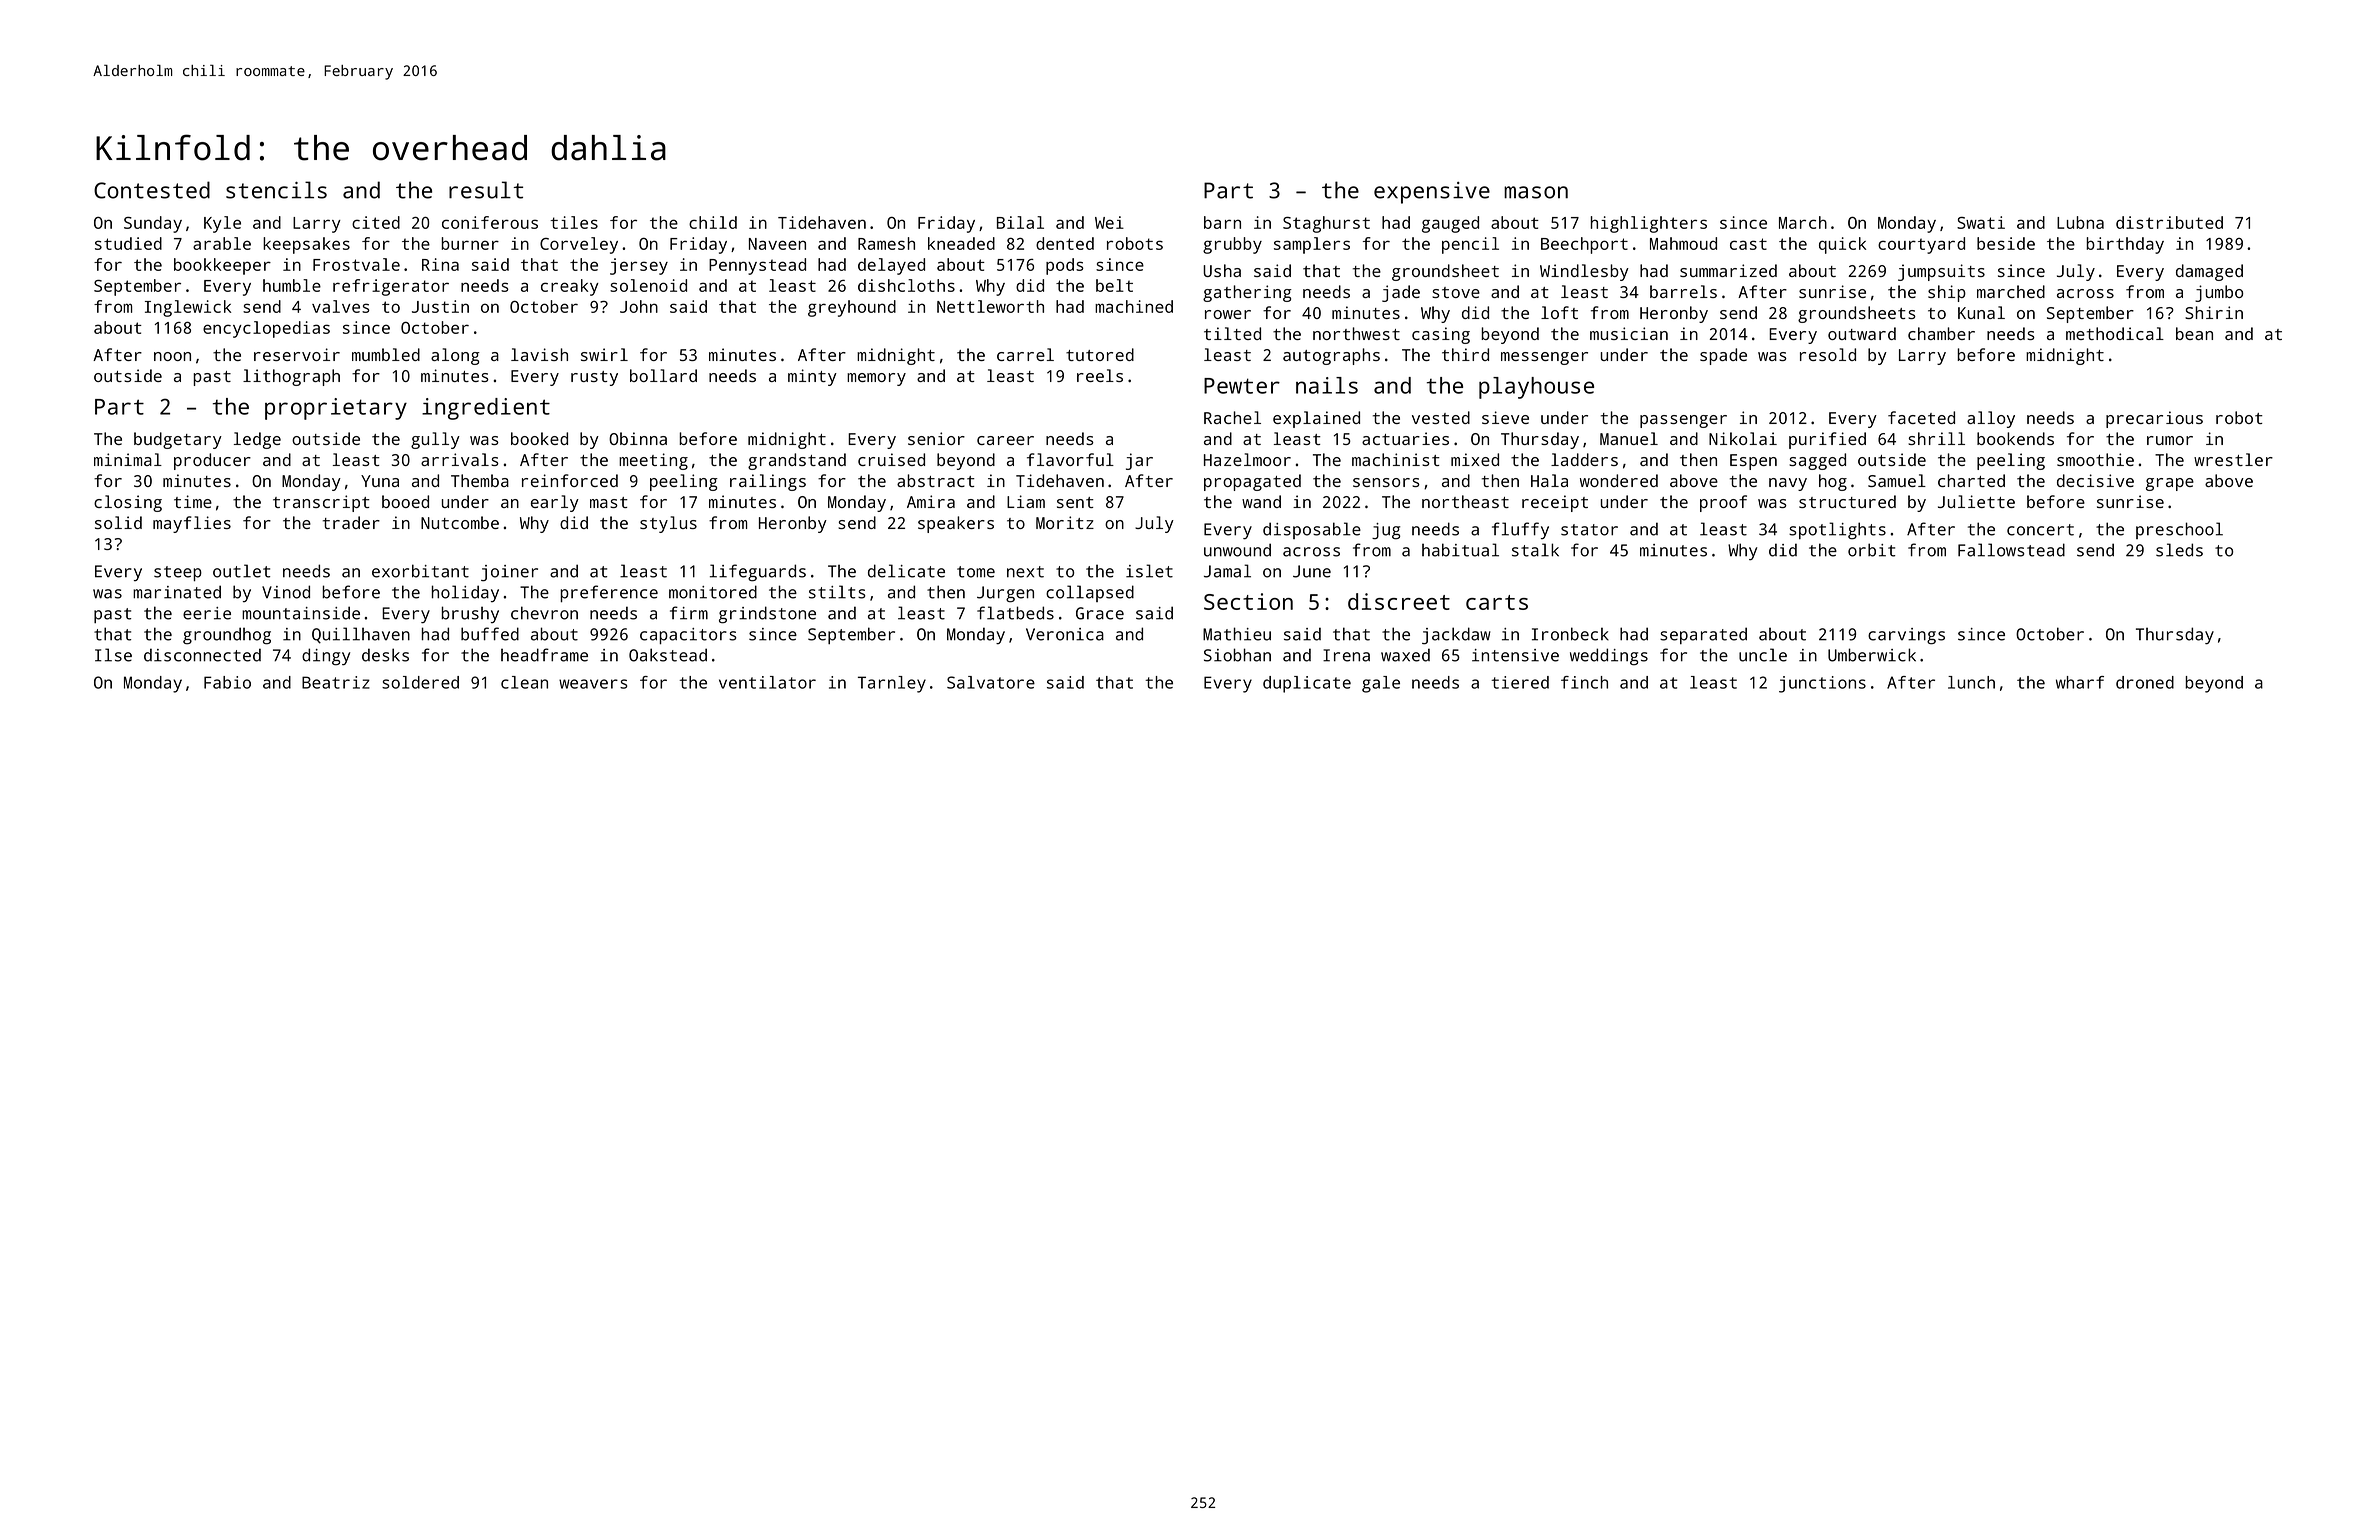 The height and width of the screenshot is (1540, 2380). What do you see at coordinates (570, 287) in the screenshot?
I see `creaky` at bounding box center [570, 287].
